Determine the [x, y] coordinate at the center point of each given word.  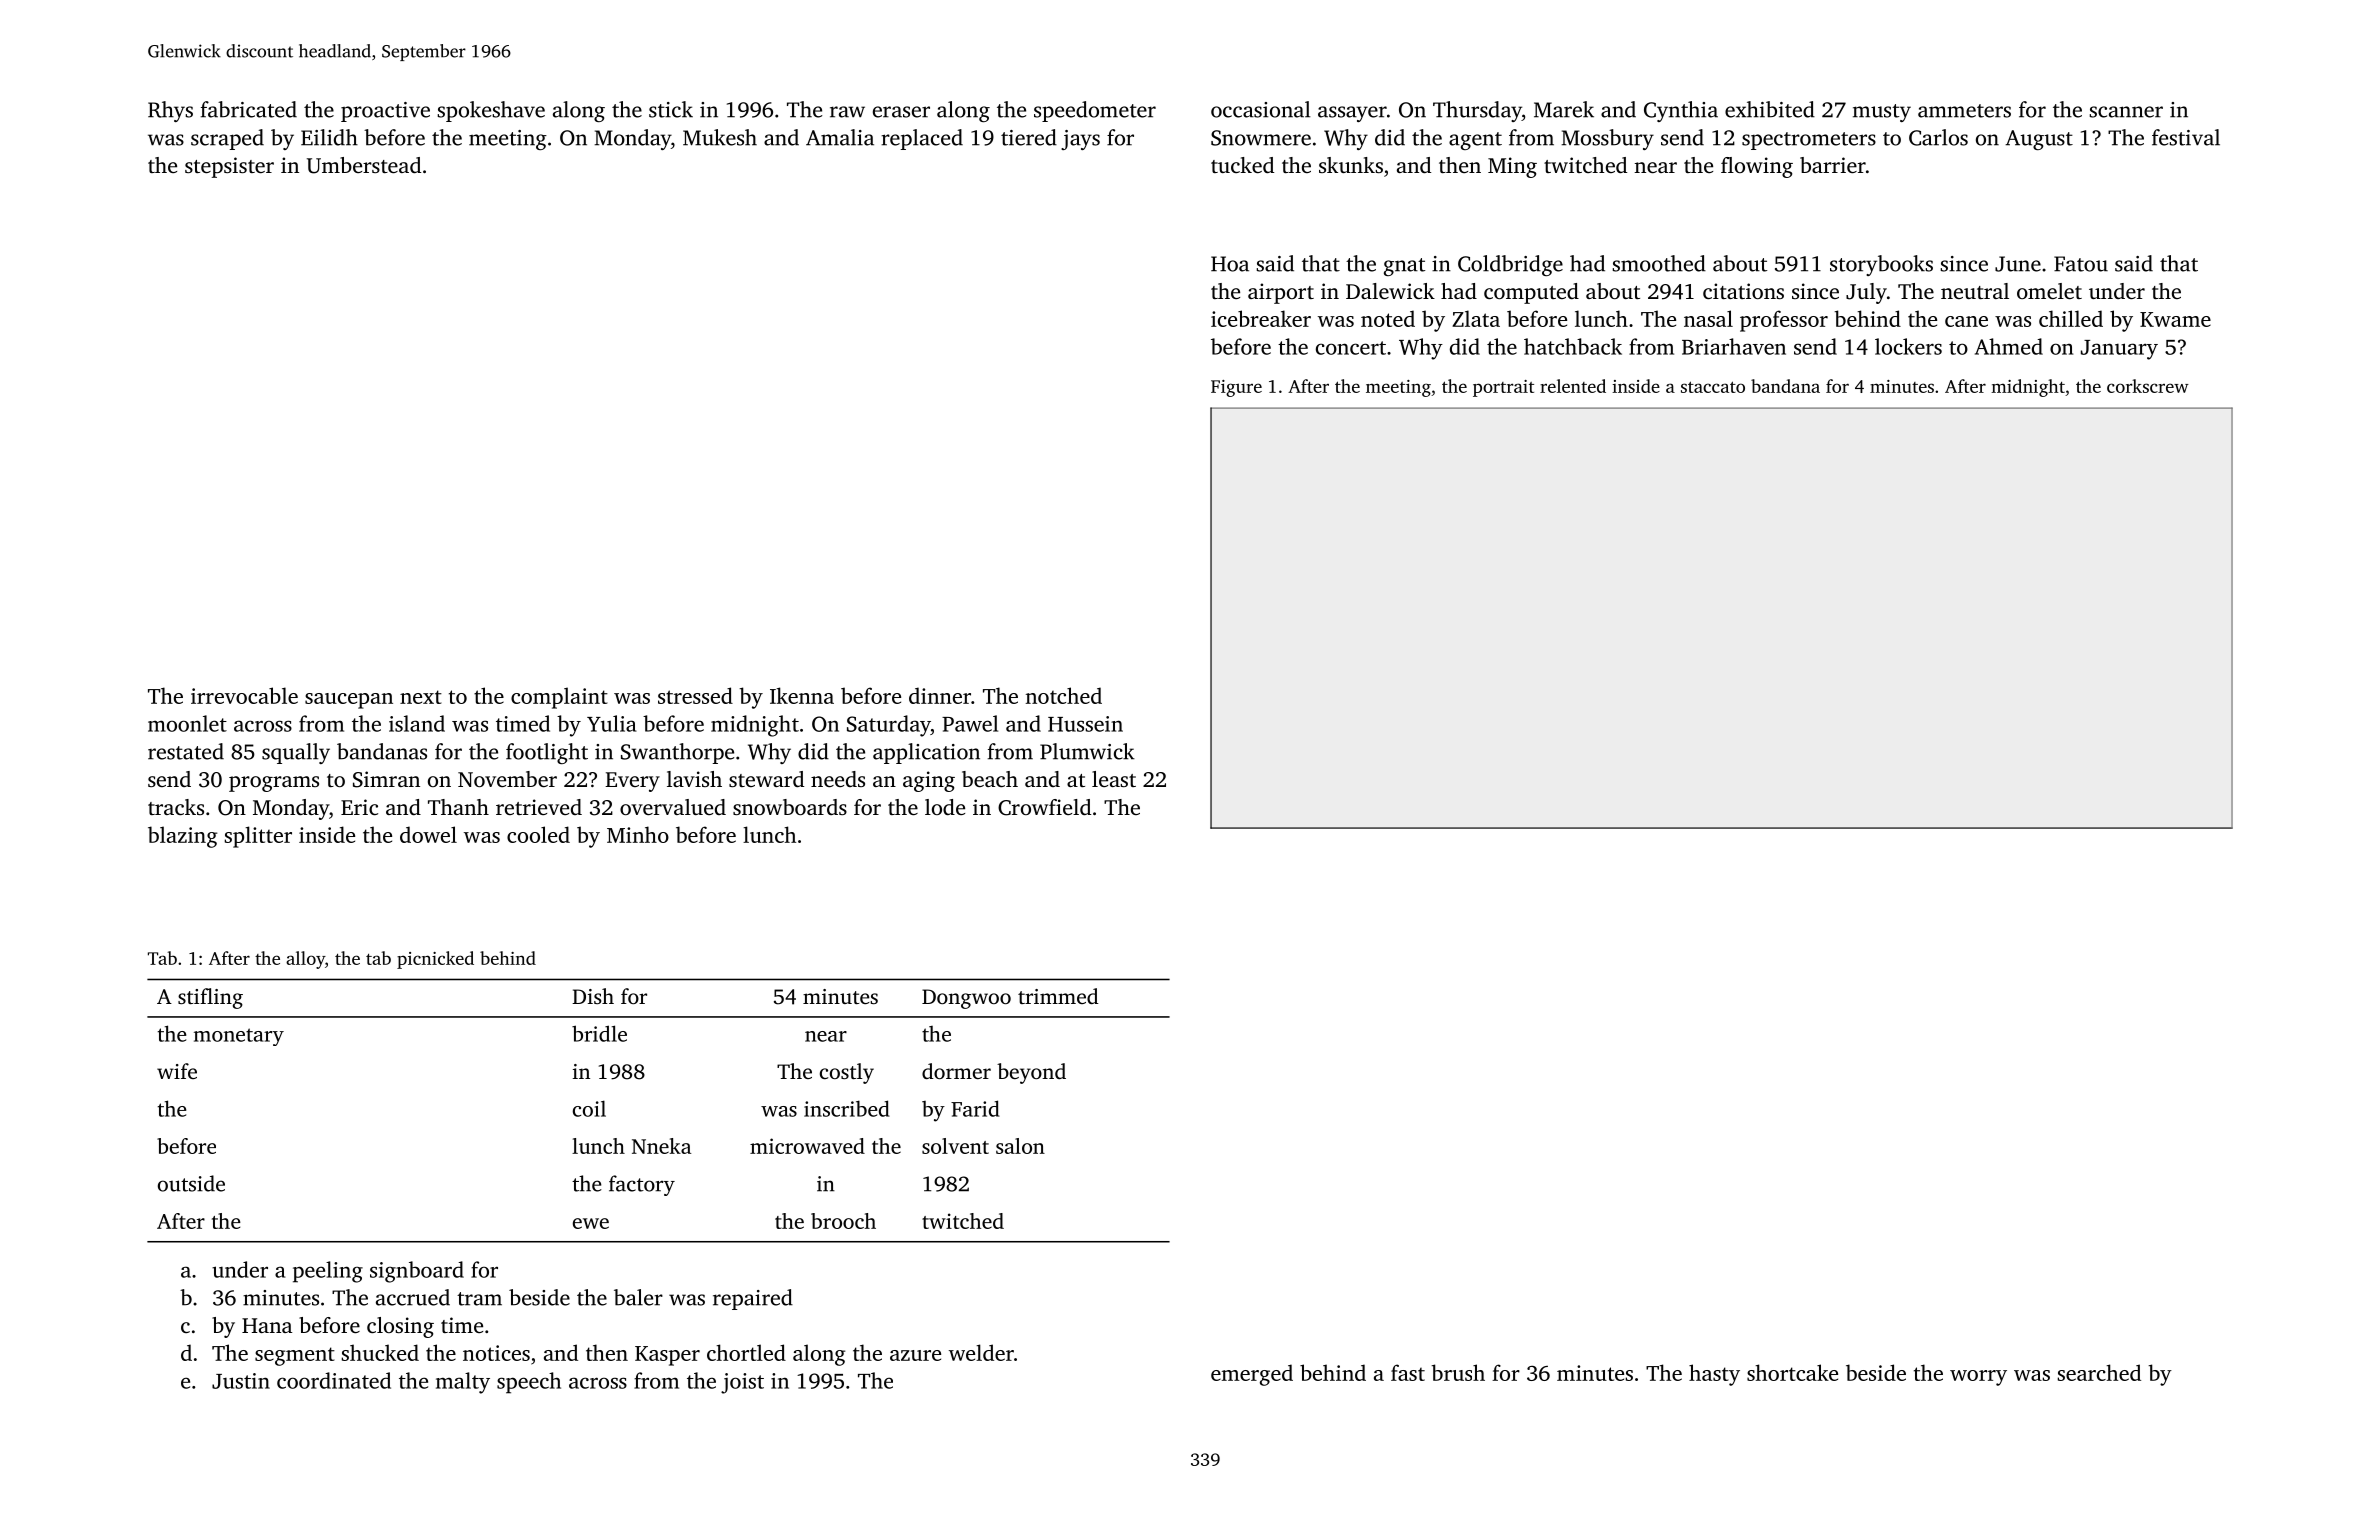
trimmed [1058, 996]
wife [177, 1071]
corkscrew [2148, 386]
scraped [227, 139]
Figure [1236, 388]
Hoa [1230, 264]
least [1114, 779]
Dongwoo [966, 999]
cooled [538, 834]
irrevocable [244, 695]
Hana [267, 1325]
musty [1882, 113]
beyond [1031, 1073]
